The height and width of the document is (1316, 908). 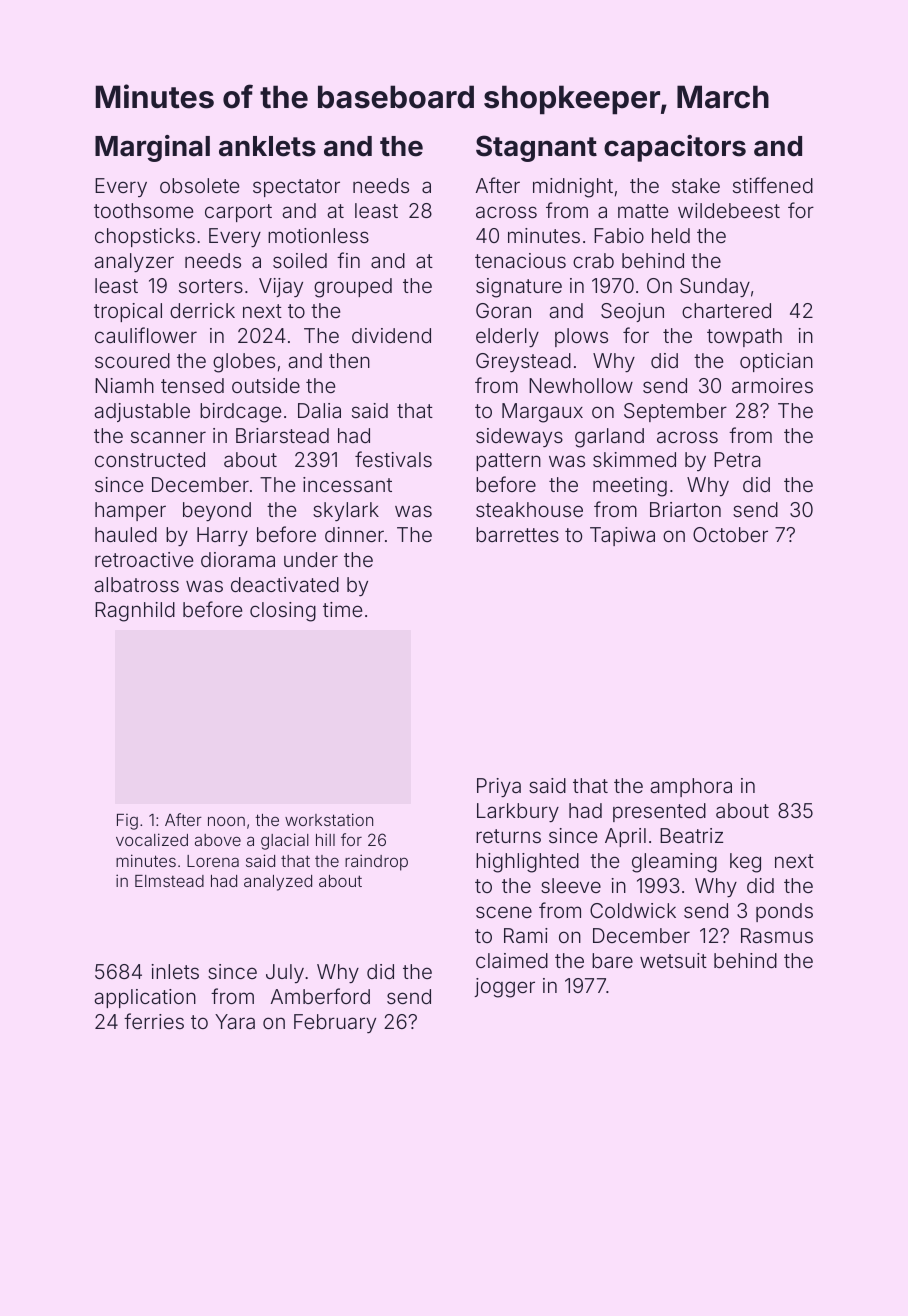 I want to click on glacial, so click(x=285, y=841).
